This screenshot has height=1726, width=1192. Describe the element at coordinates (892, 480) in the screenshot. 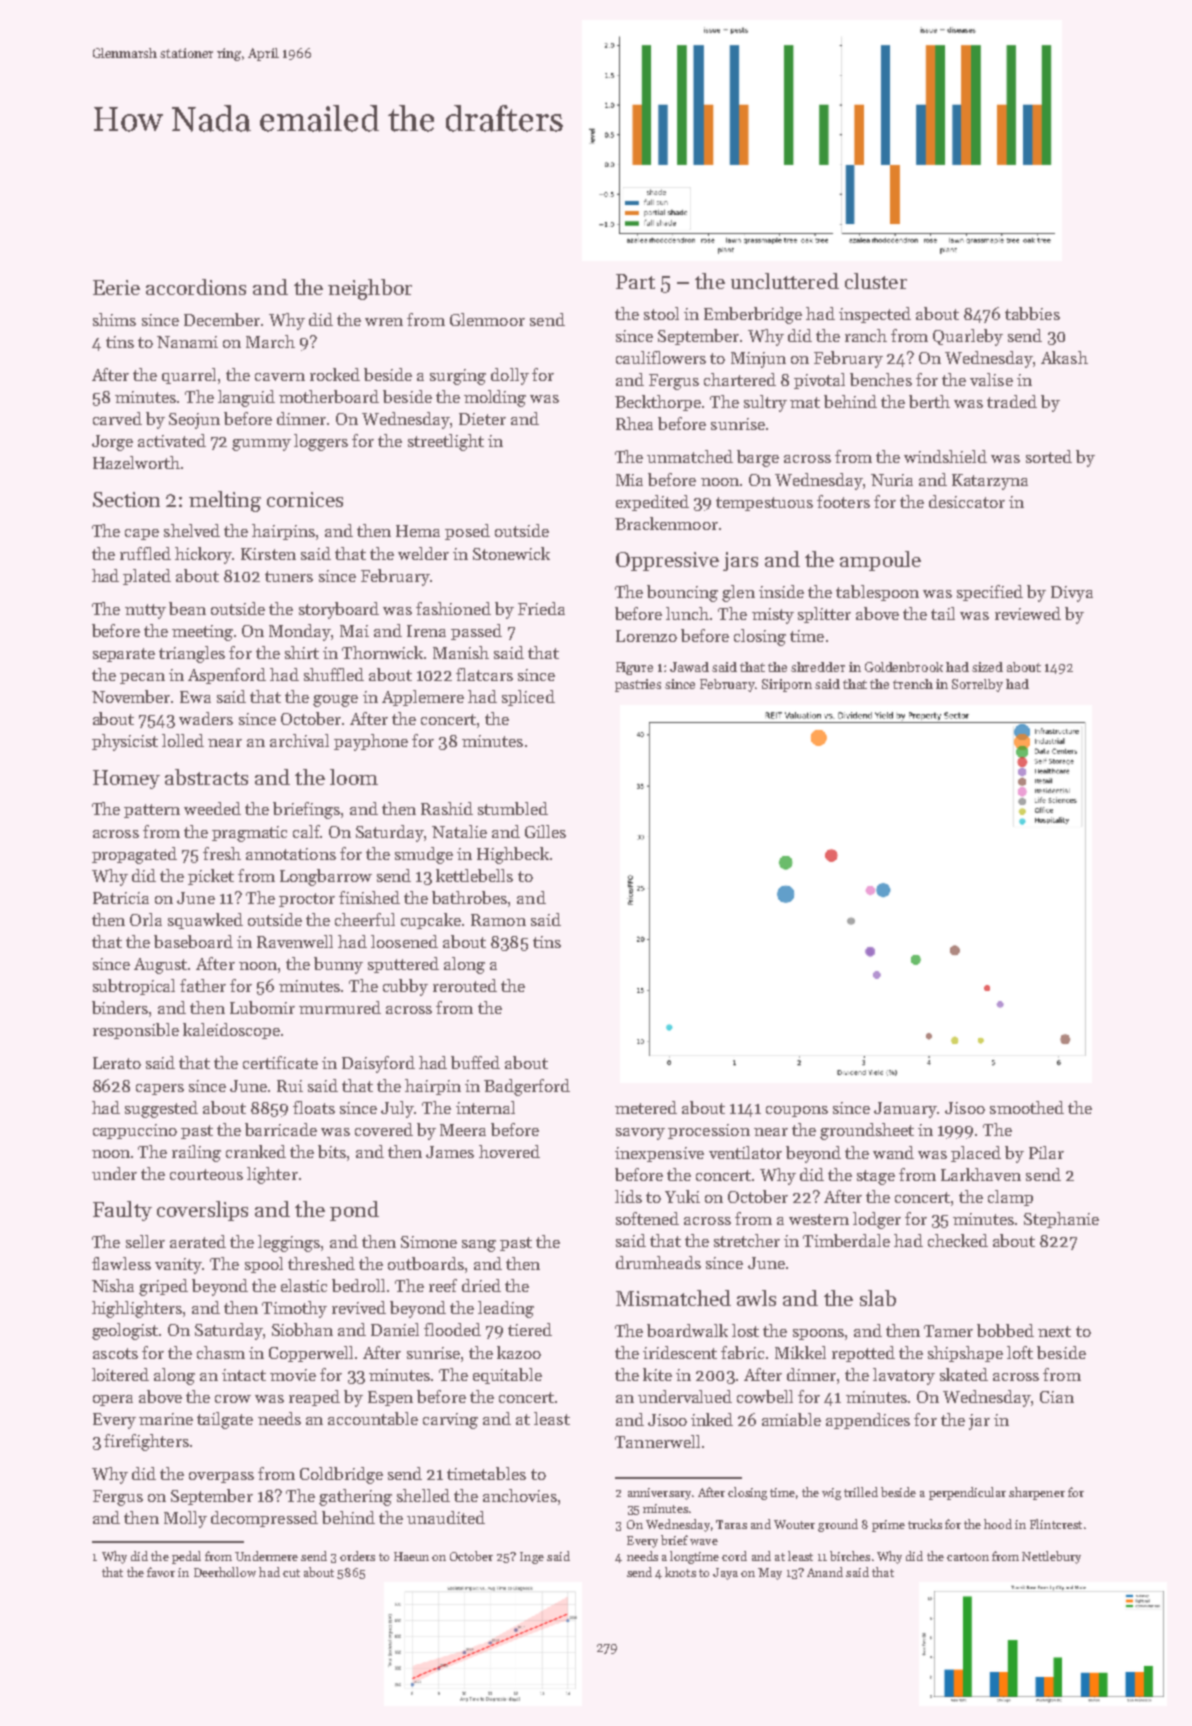

I see `Nuria` at that location.
